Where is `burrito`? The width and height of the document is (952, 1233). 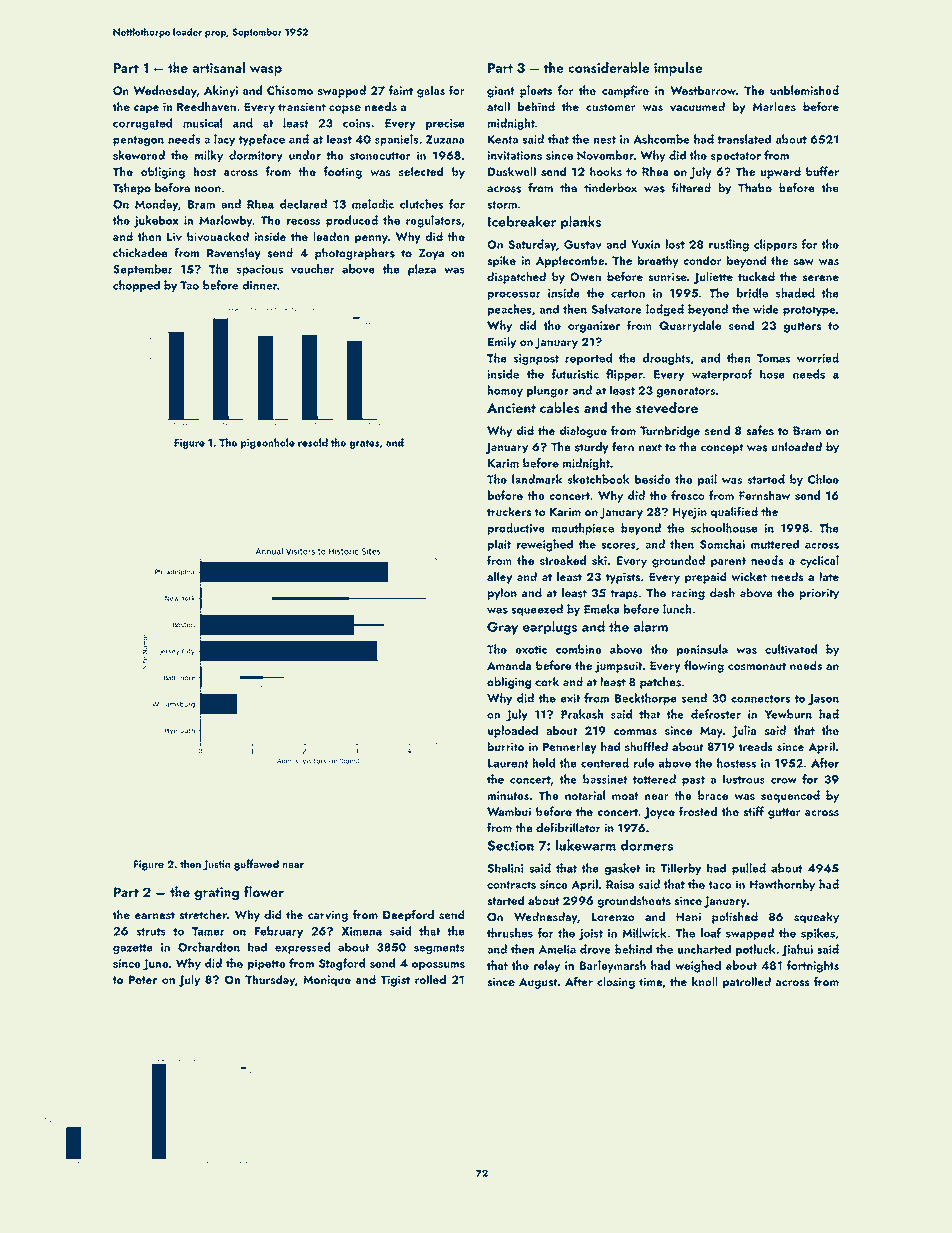 burrito is located at coordinates (506, 746).
